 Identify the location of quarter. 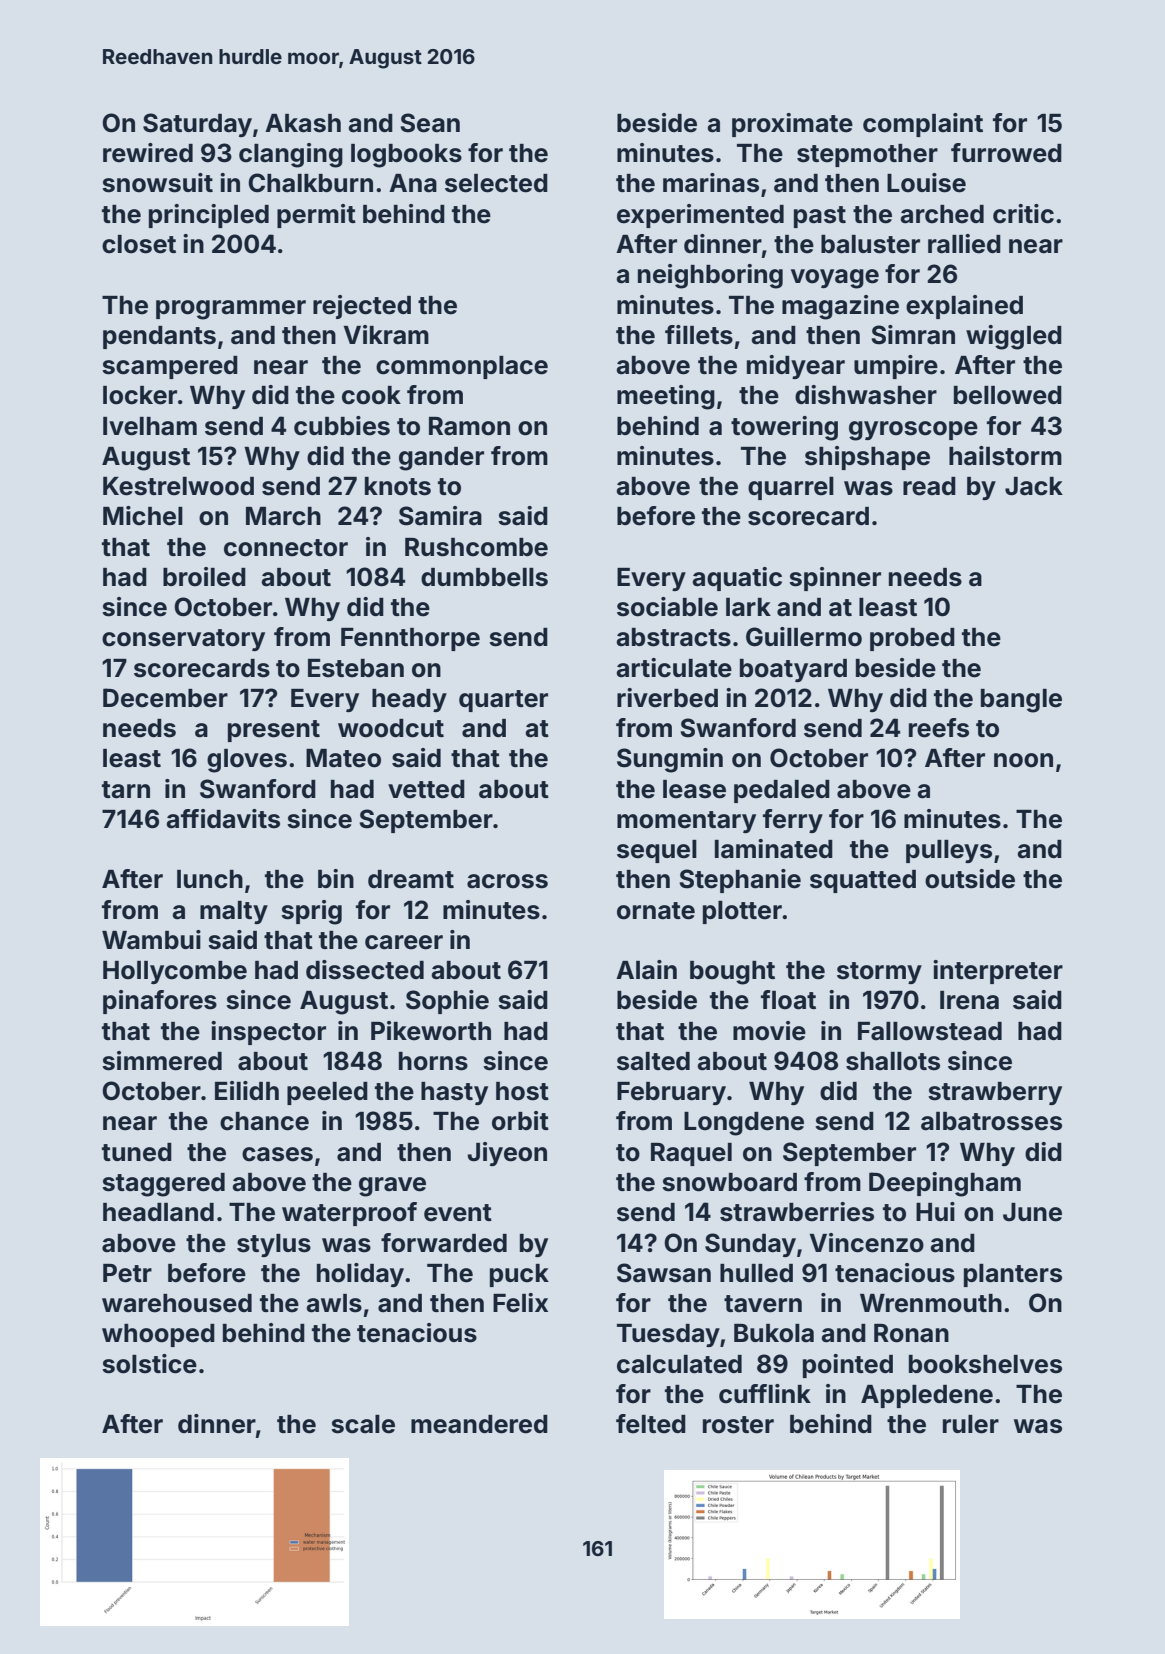
(503, 701).
